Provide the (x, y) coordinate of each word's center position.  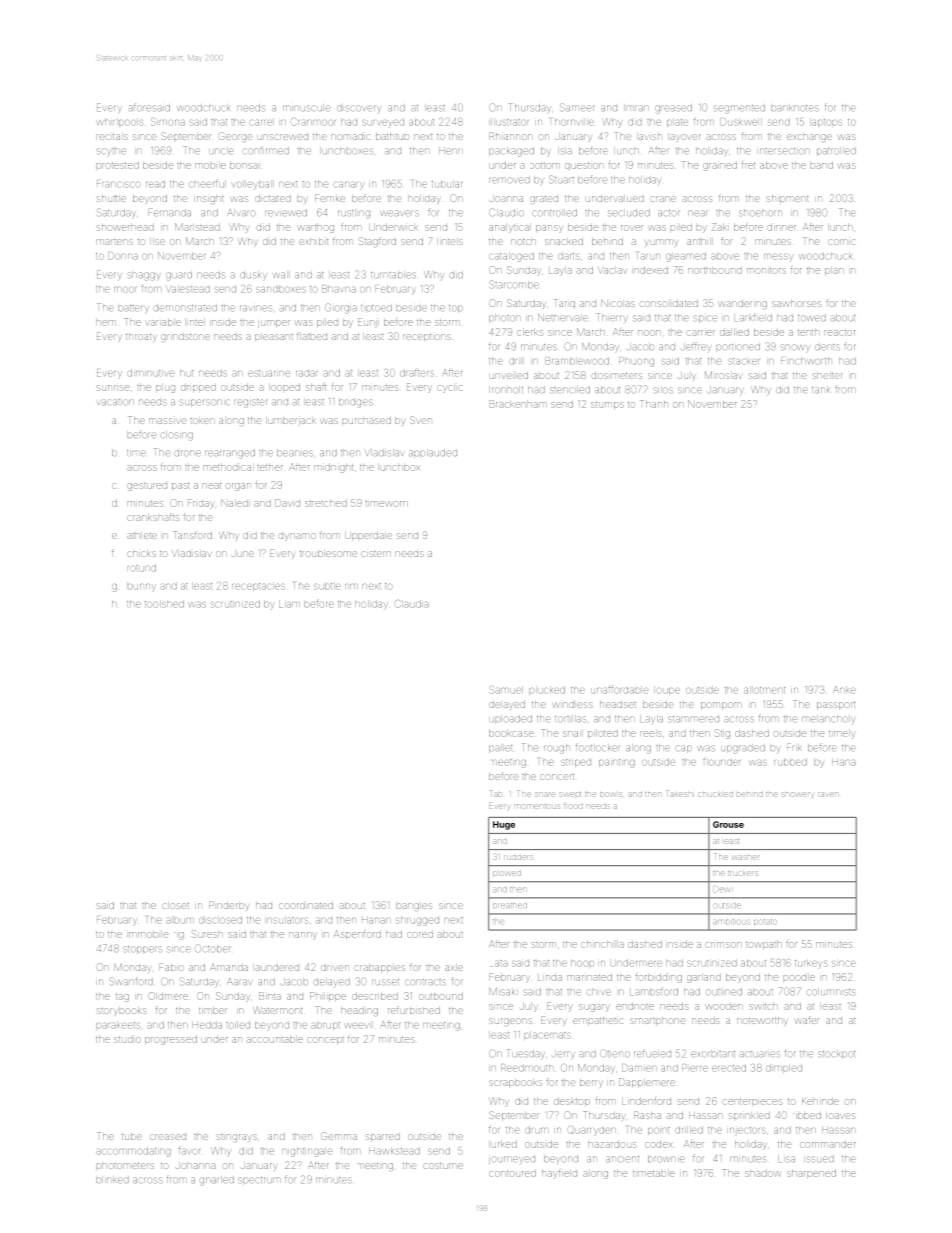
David (287, 503)
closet (176, 906)
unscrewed (283, 137)
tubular (447, 184)
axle (454, 968)
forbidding (659, 978)
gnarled (217, 1180)
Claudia (411, 604)
